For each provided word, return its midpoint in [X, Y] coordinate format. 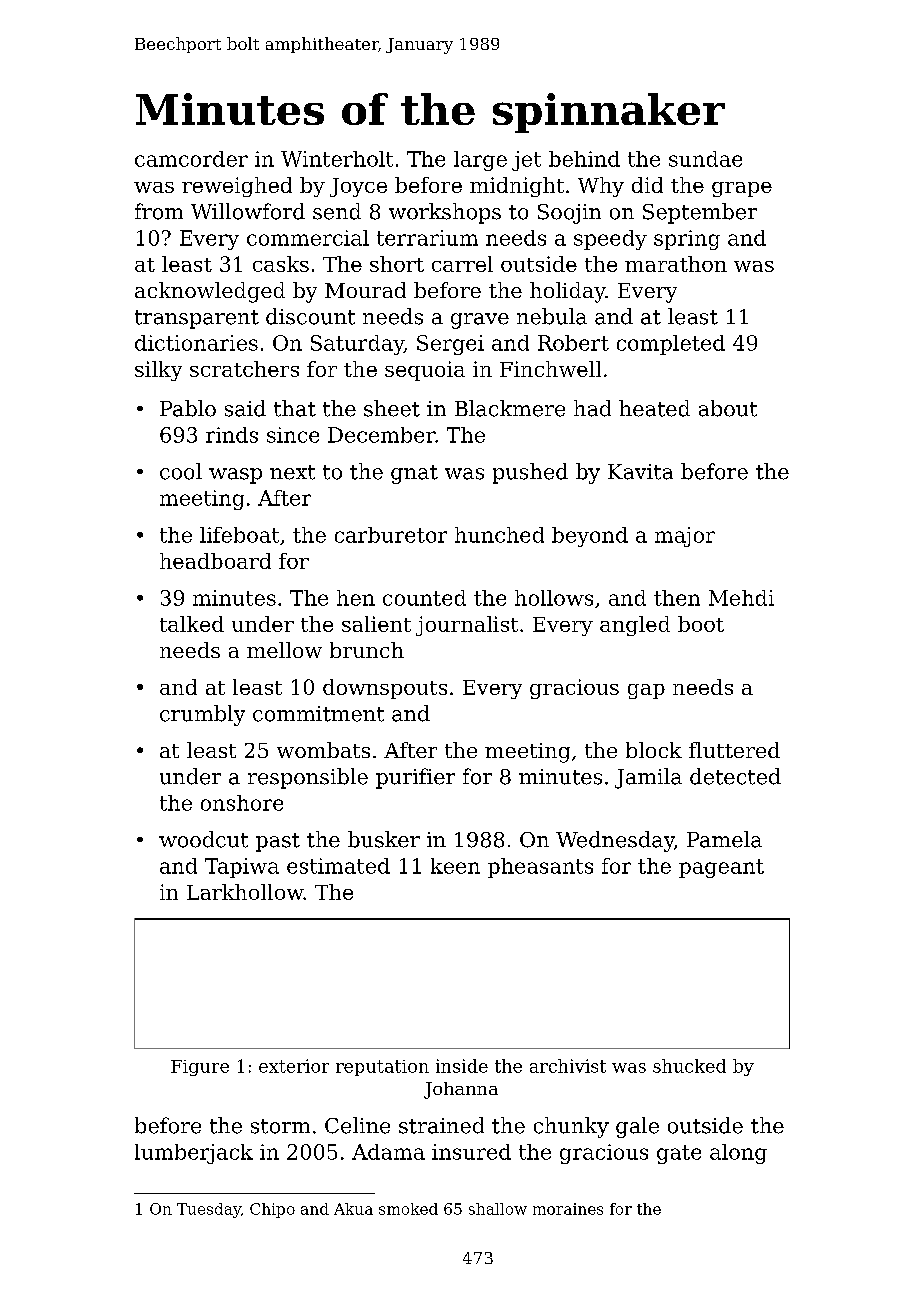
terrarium [427, 238]
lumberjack [194, 1154]
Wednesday [615, 841]
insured [471, 1152]
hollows [554, 598]
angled [635, 626]
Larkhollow [245, 892]
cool [181, 471]
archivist [568, 1066]
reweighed [237, 187]
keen [455, 866]
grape [742, 189]
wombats [323, 750]
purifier [415, 778]
